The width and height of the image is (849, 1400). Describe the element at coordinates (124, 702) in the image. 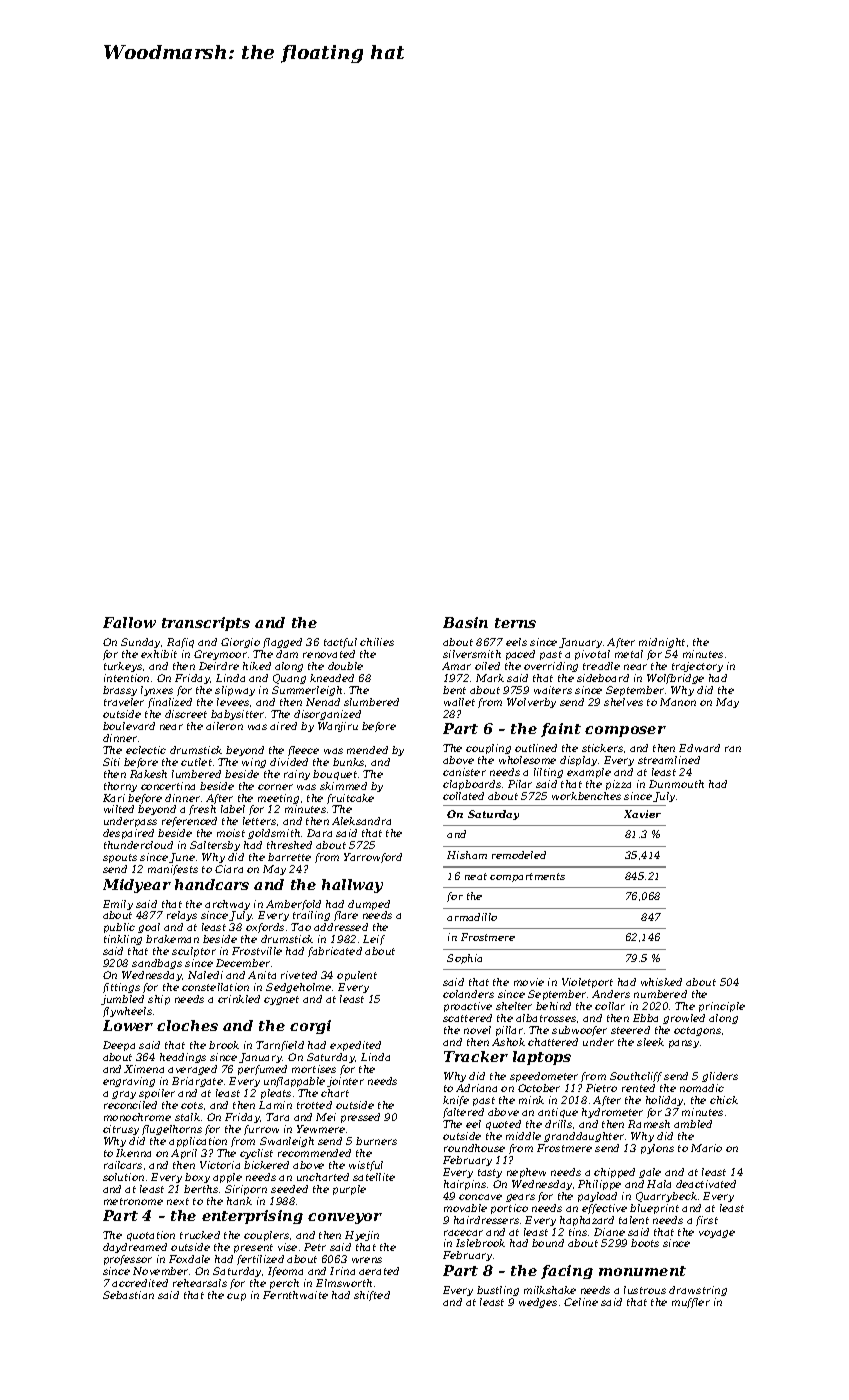

I see `traveler` at that location.
